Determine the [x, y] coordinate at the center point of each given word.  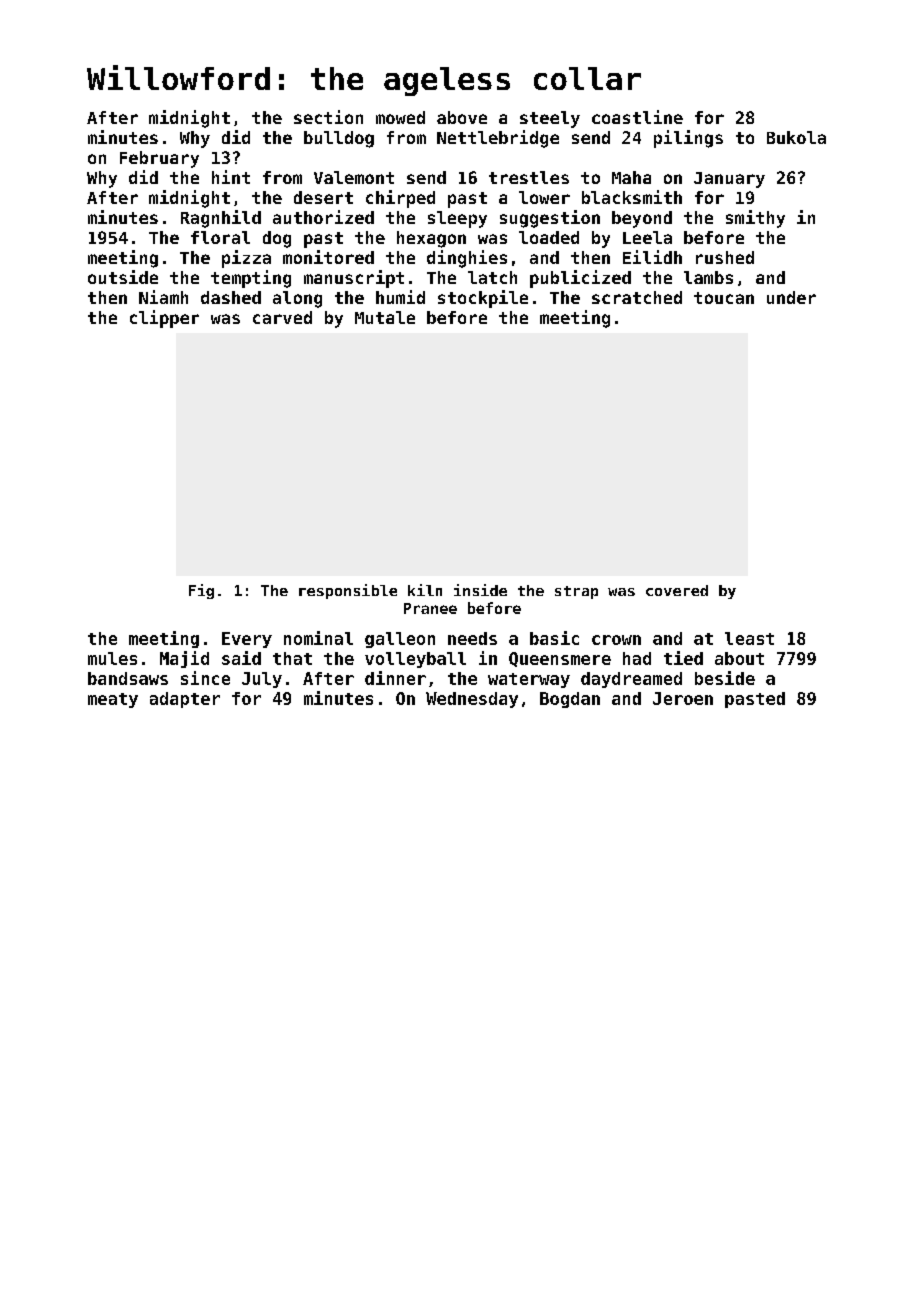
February [159, 159]
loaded [549, 237]
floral [220, 237]
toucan [724, 298]
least [749, 638]
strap [576, 592]
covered [677, 590]
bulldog [339, 139]
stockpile [483, 299]
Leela [647, 237]
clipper [164, 319]
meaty [113, 700]
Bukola [796, 137]
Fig [201, 591]
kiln [425, 590]
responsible [348, 591]
